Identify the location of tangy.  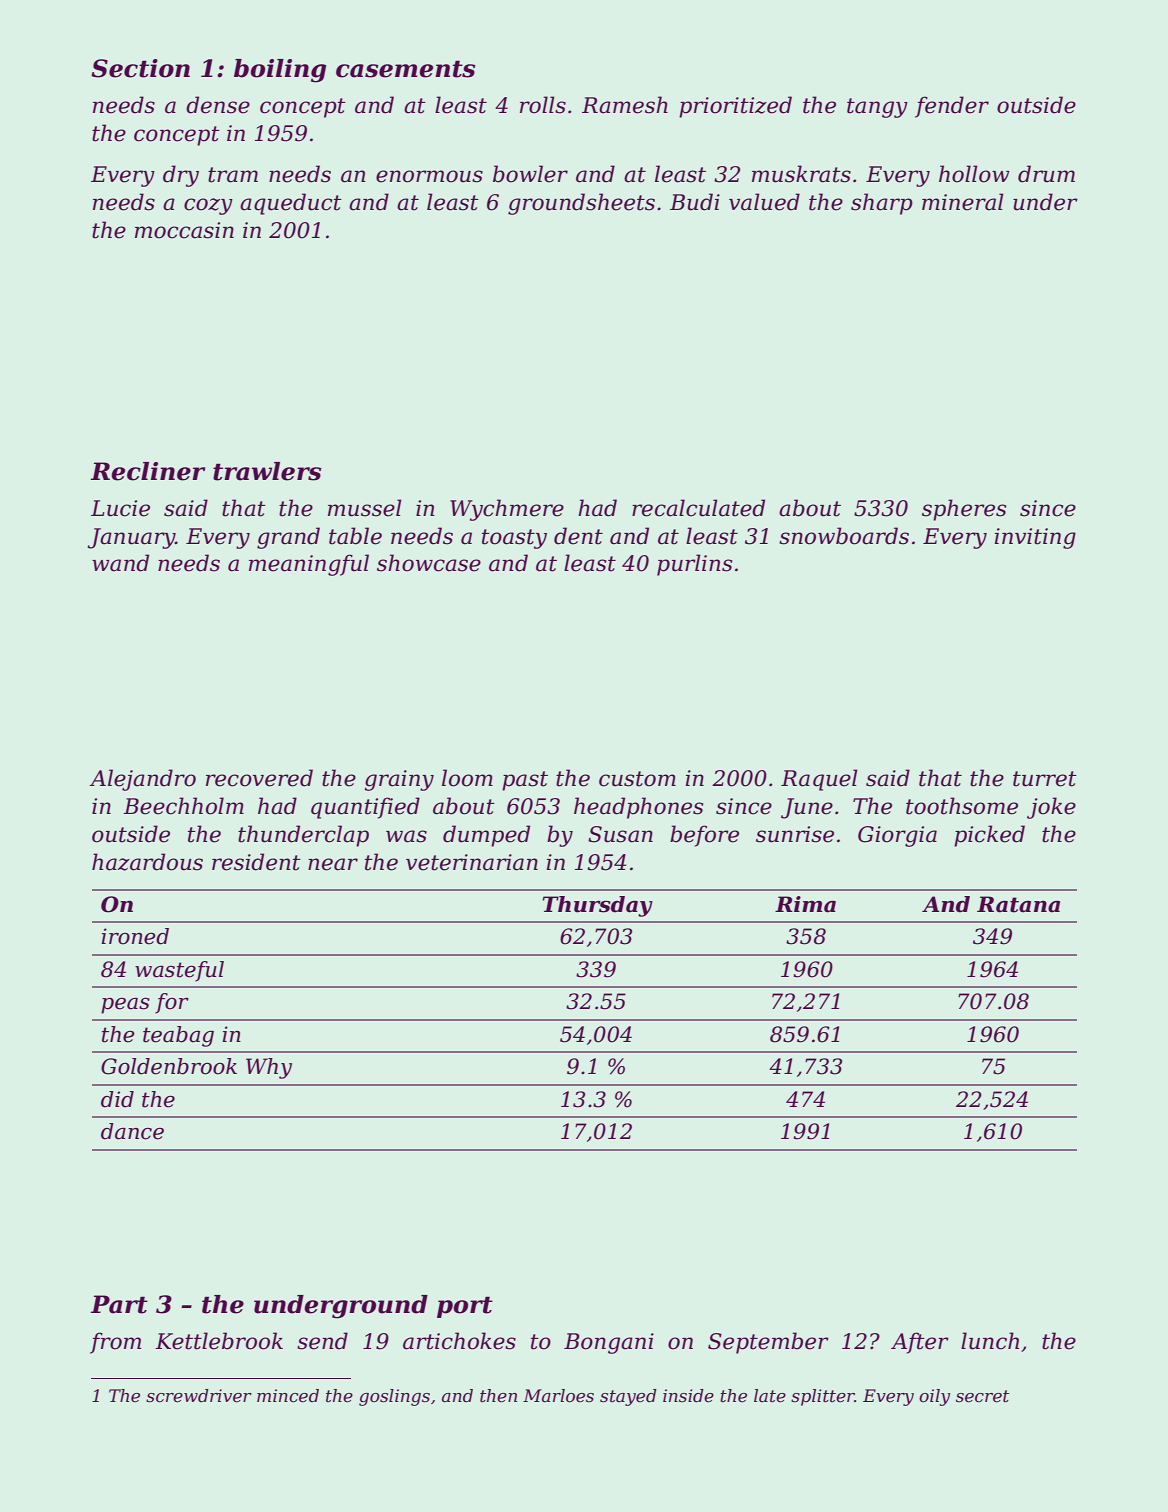
(877, 108).
